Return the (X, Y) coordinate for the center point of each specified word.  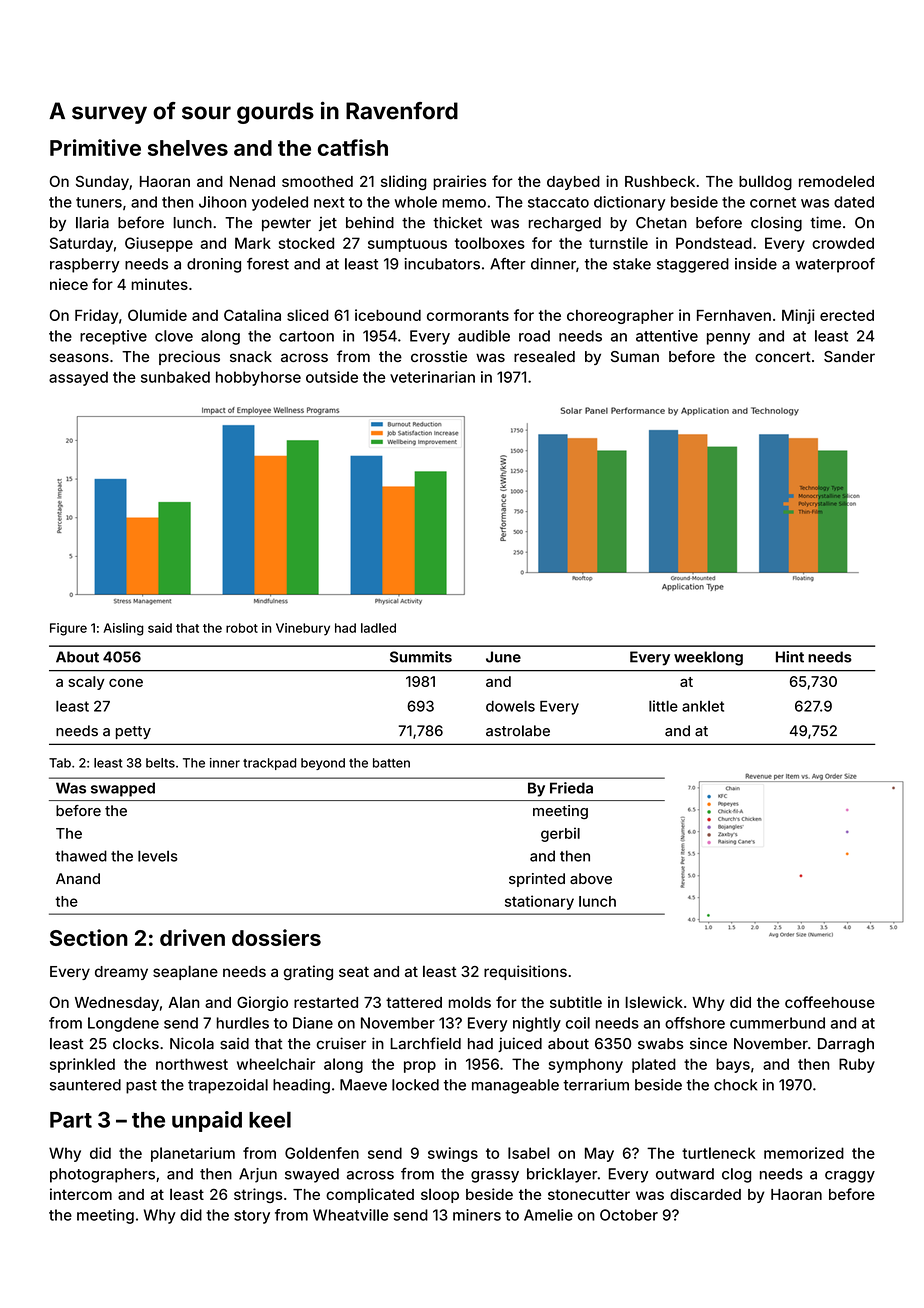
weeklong (708, 658)
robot (242, 628)
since (708, 1043)
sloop (440, 1195)
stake (632, 264)
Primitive (95, 147)
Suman (635, 356)
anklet (703, 706)
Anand (78, 878)
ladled (378, 628)
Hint (790, 657)
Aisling (123, 629)
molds (470, 1002)
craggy (850, 1177)
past (141, 1087)
